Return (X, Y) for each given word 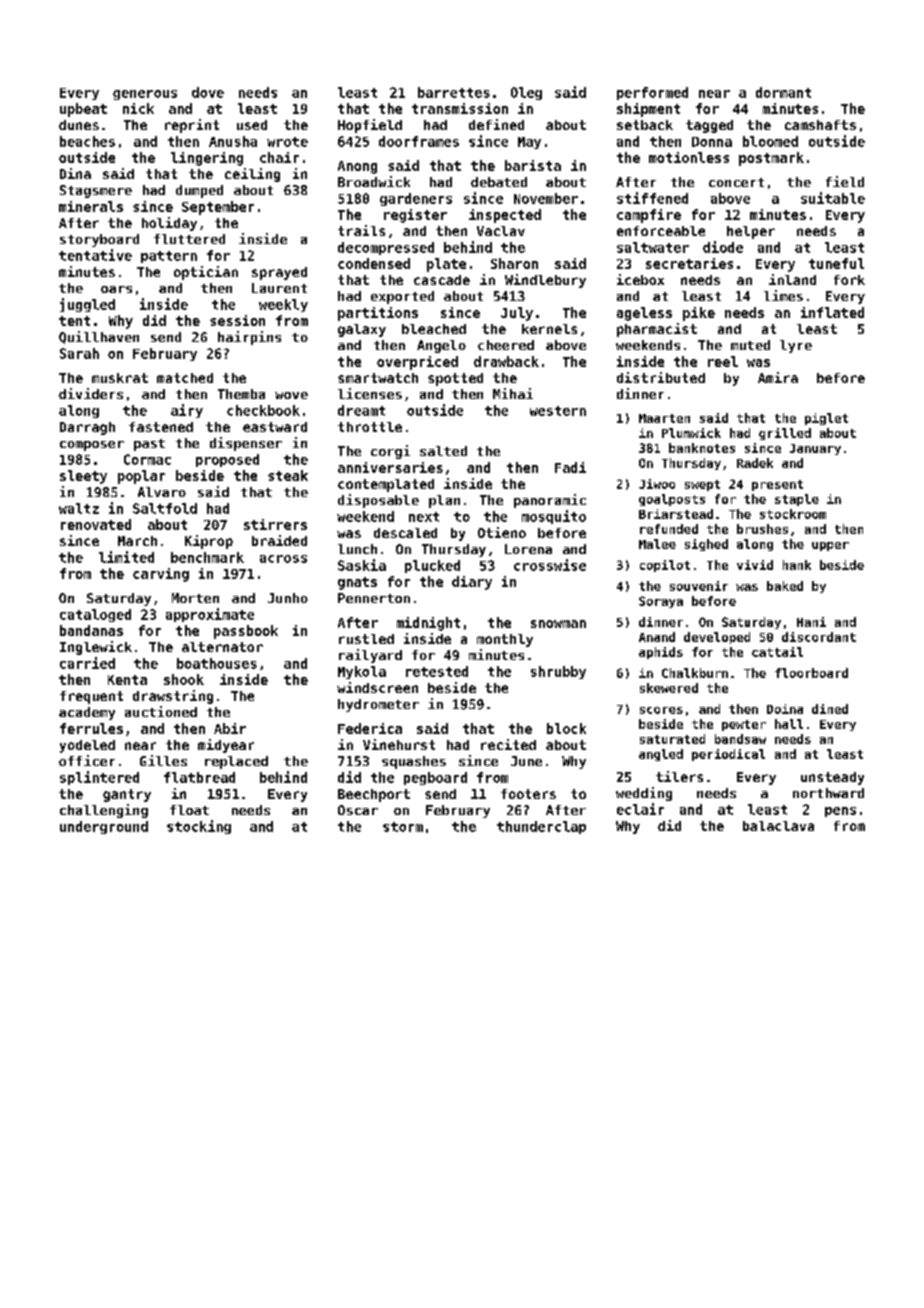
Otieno (502, 532)
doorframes (419, 141)
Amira (778, 377)
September (218, 208)
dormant (783, 92)
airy (187, 411)
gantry (127, 795)
